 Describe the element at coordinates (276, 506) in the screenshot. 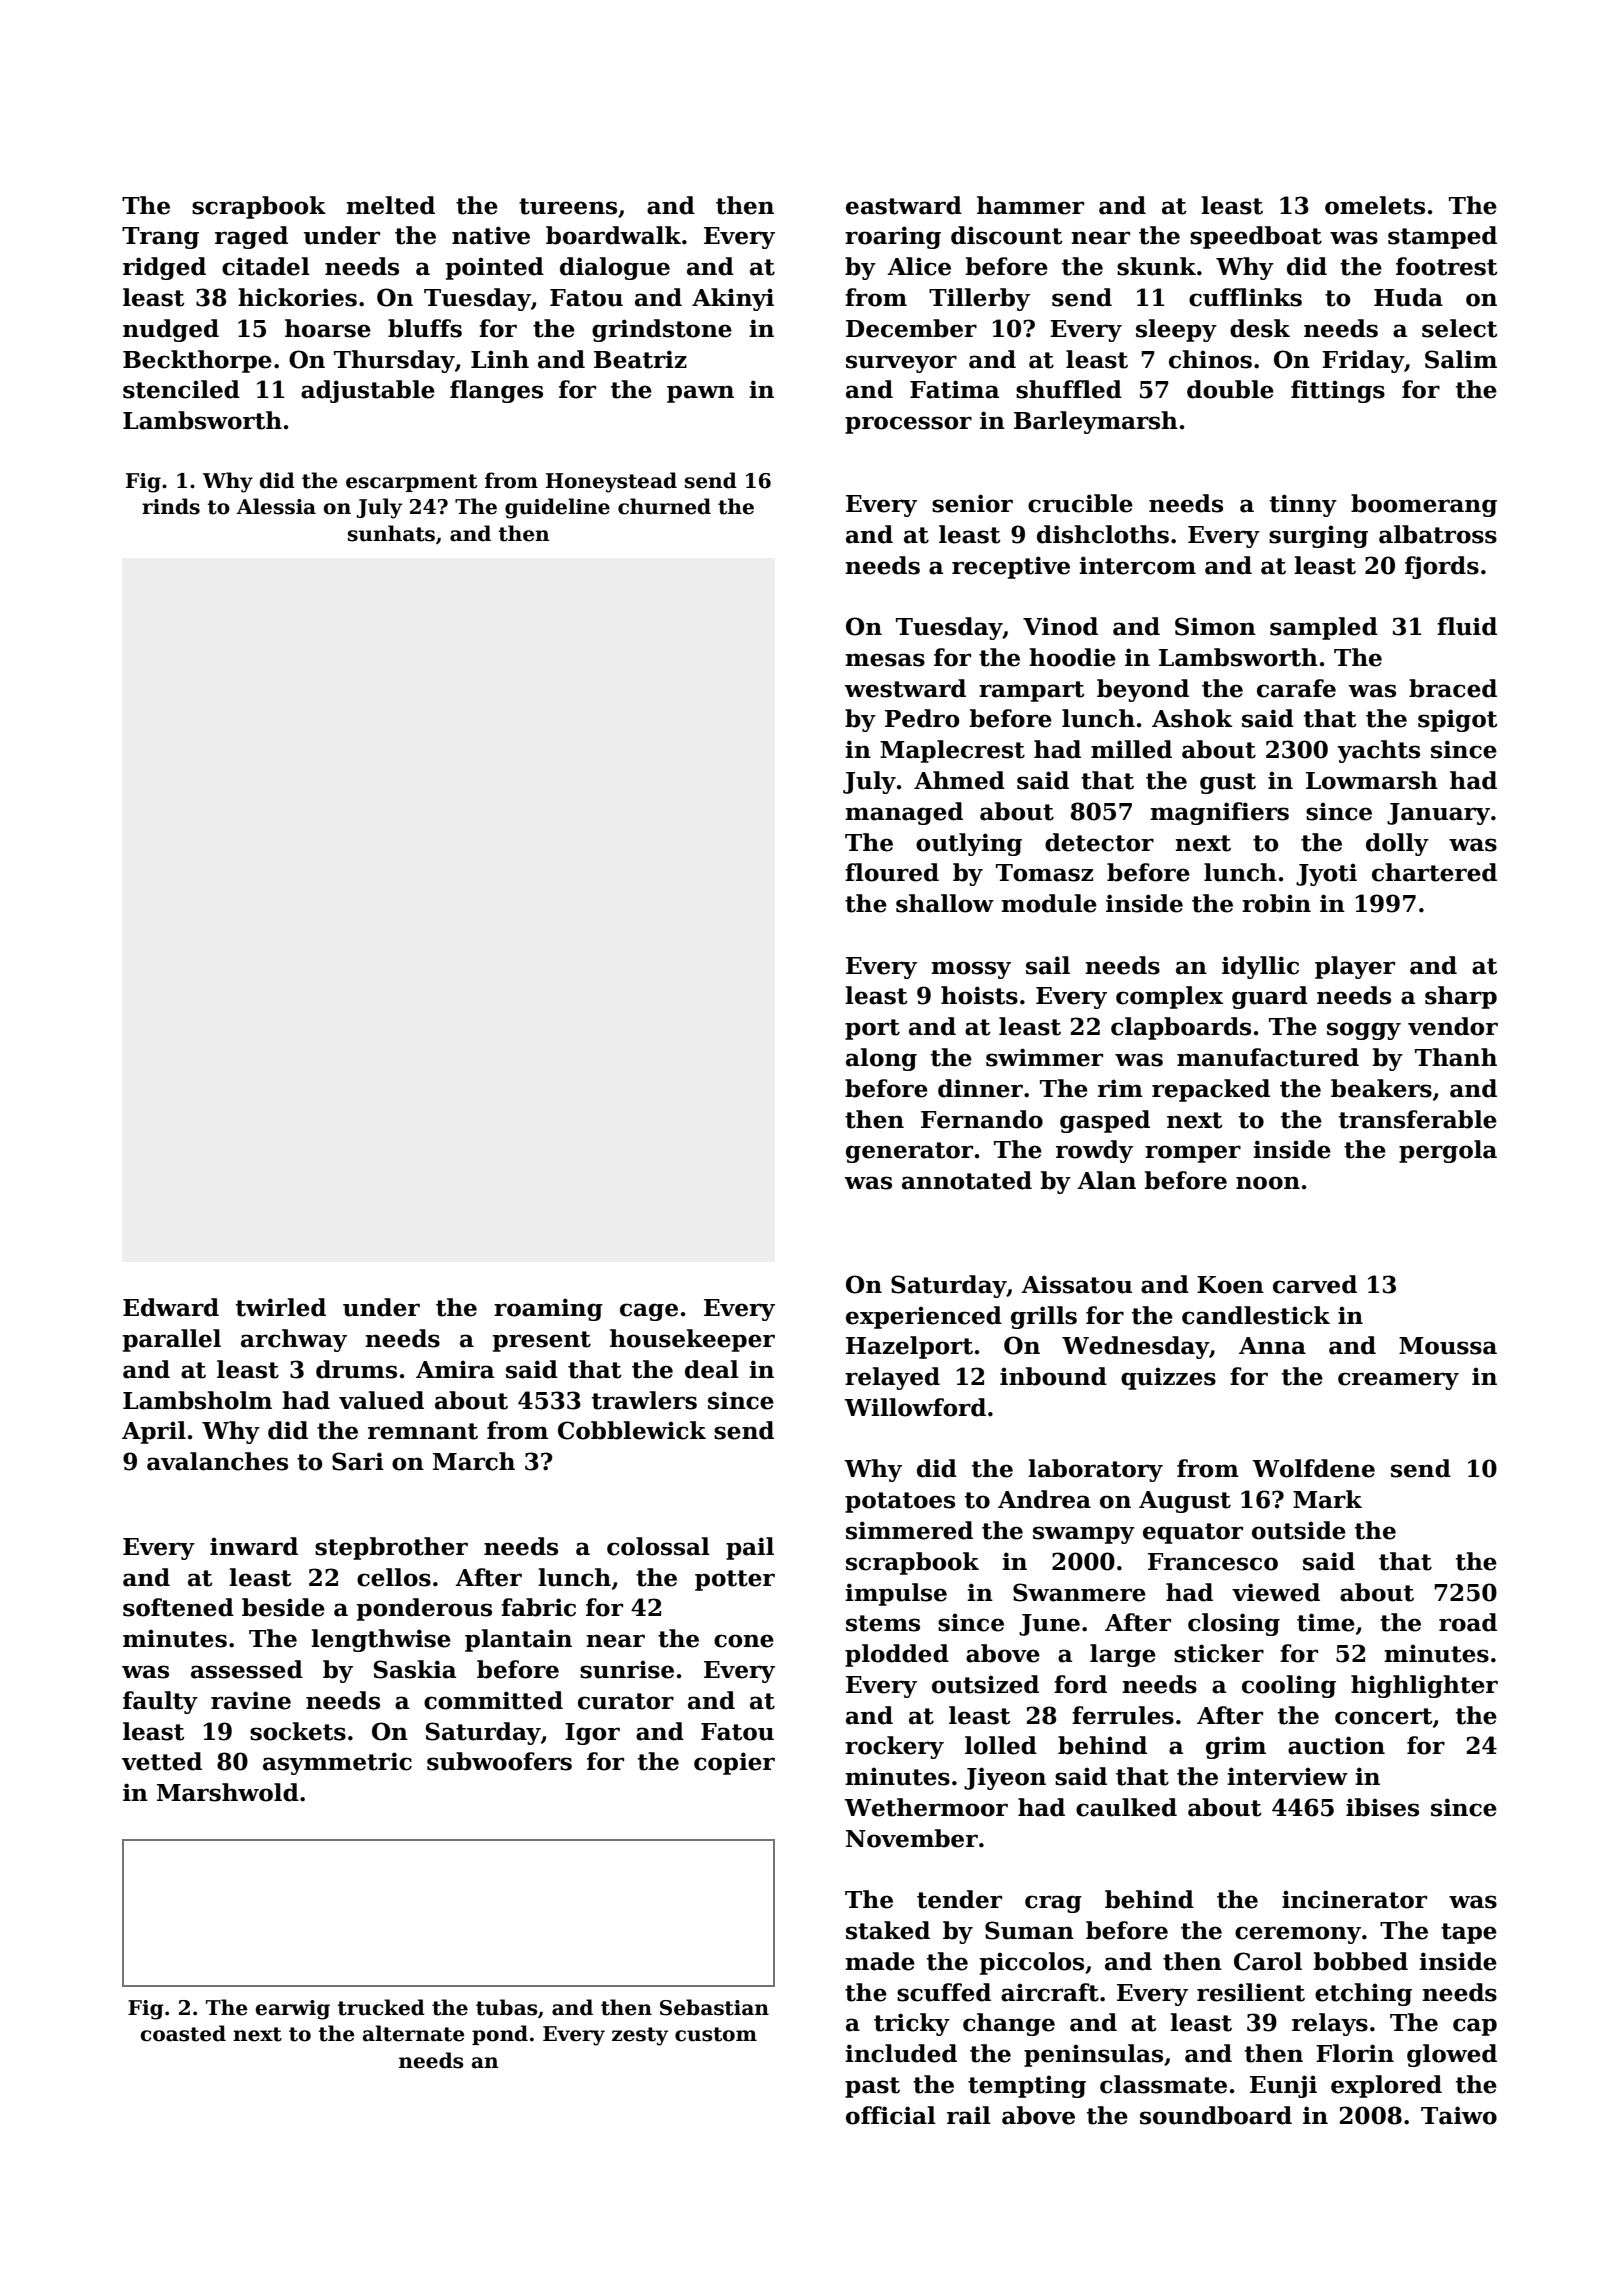

I see `Alessia` at that location.
